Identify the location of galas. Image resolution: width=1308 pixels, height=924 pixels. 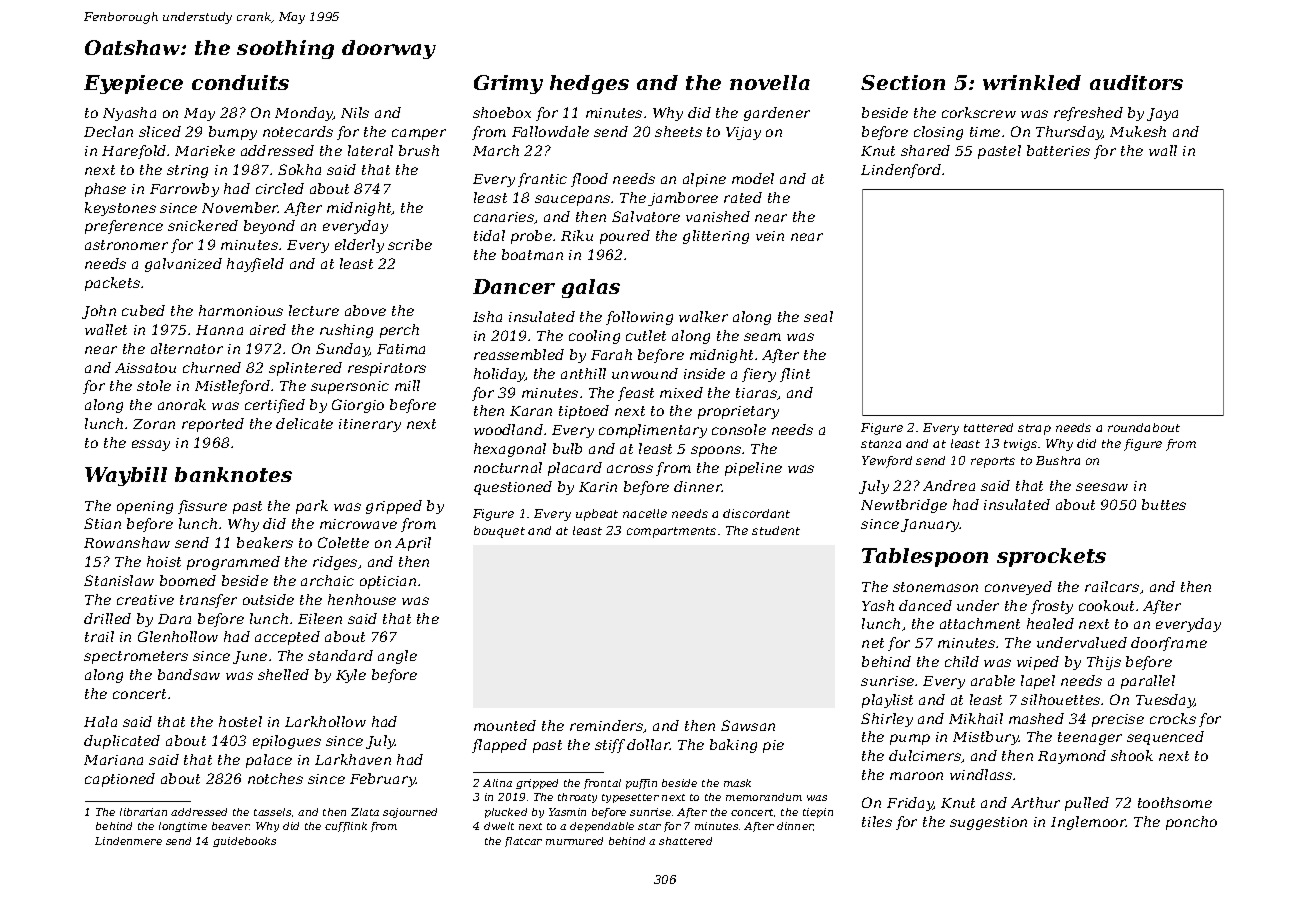
(591, 288).
